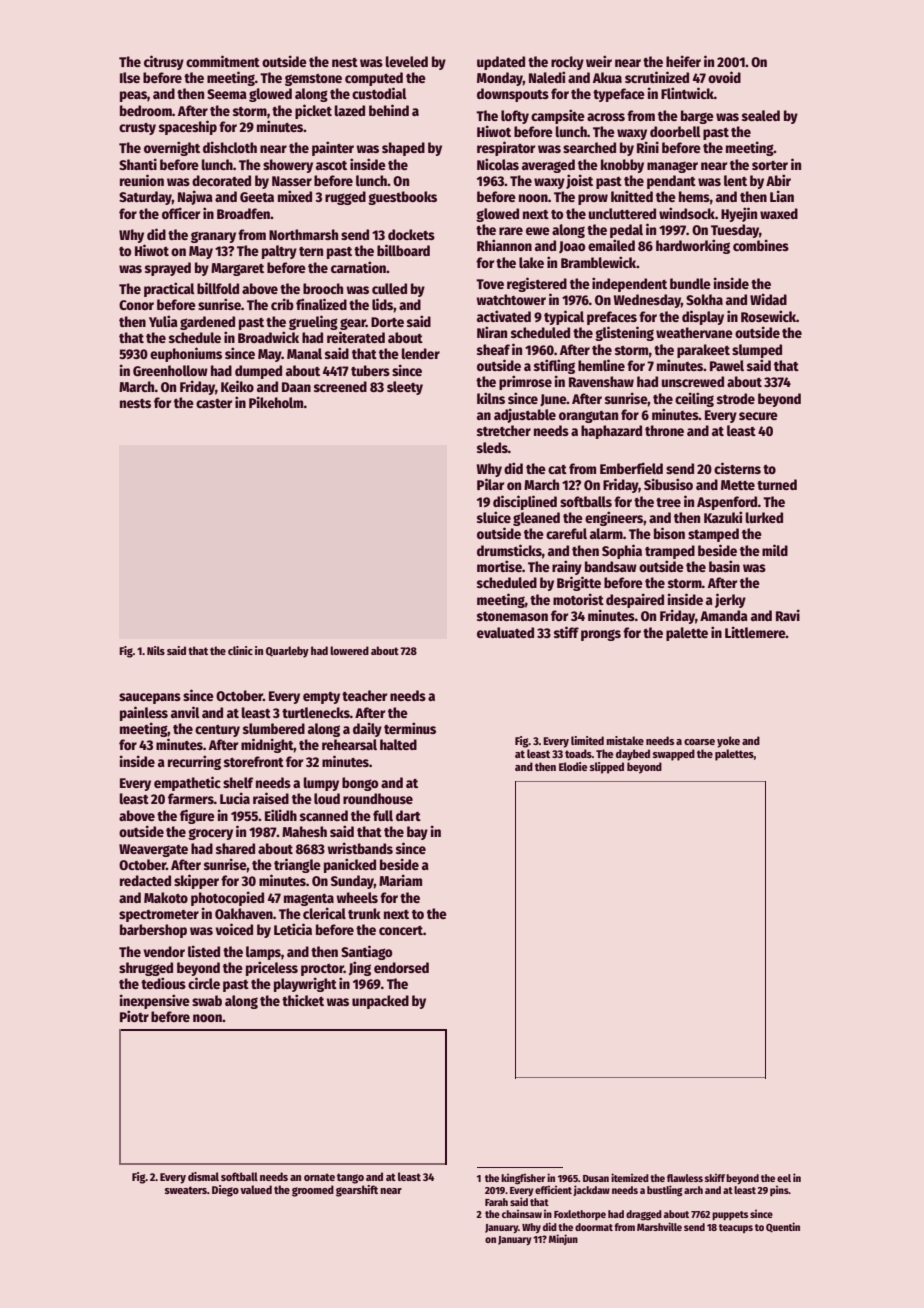  I want to click on groomed, so click(313, 1191).
